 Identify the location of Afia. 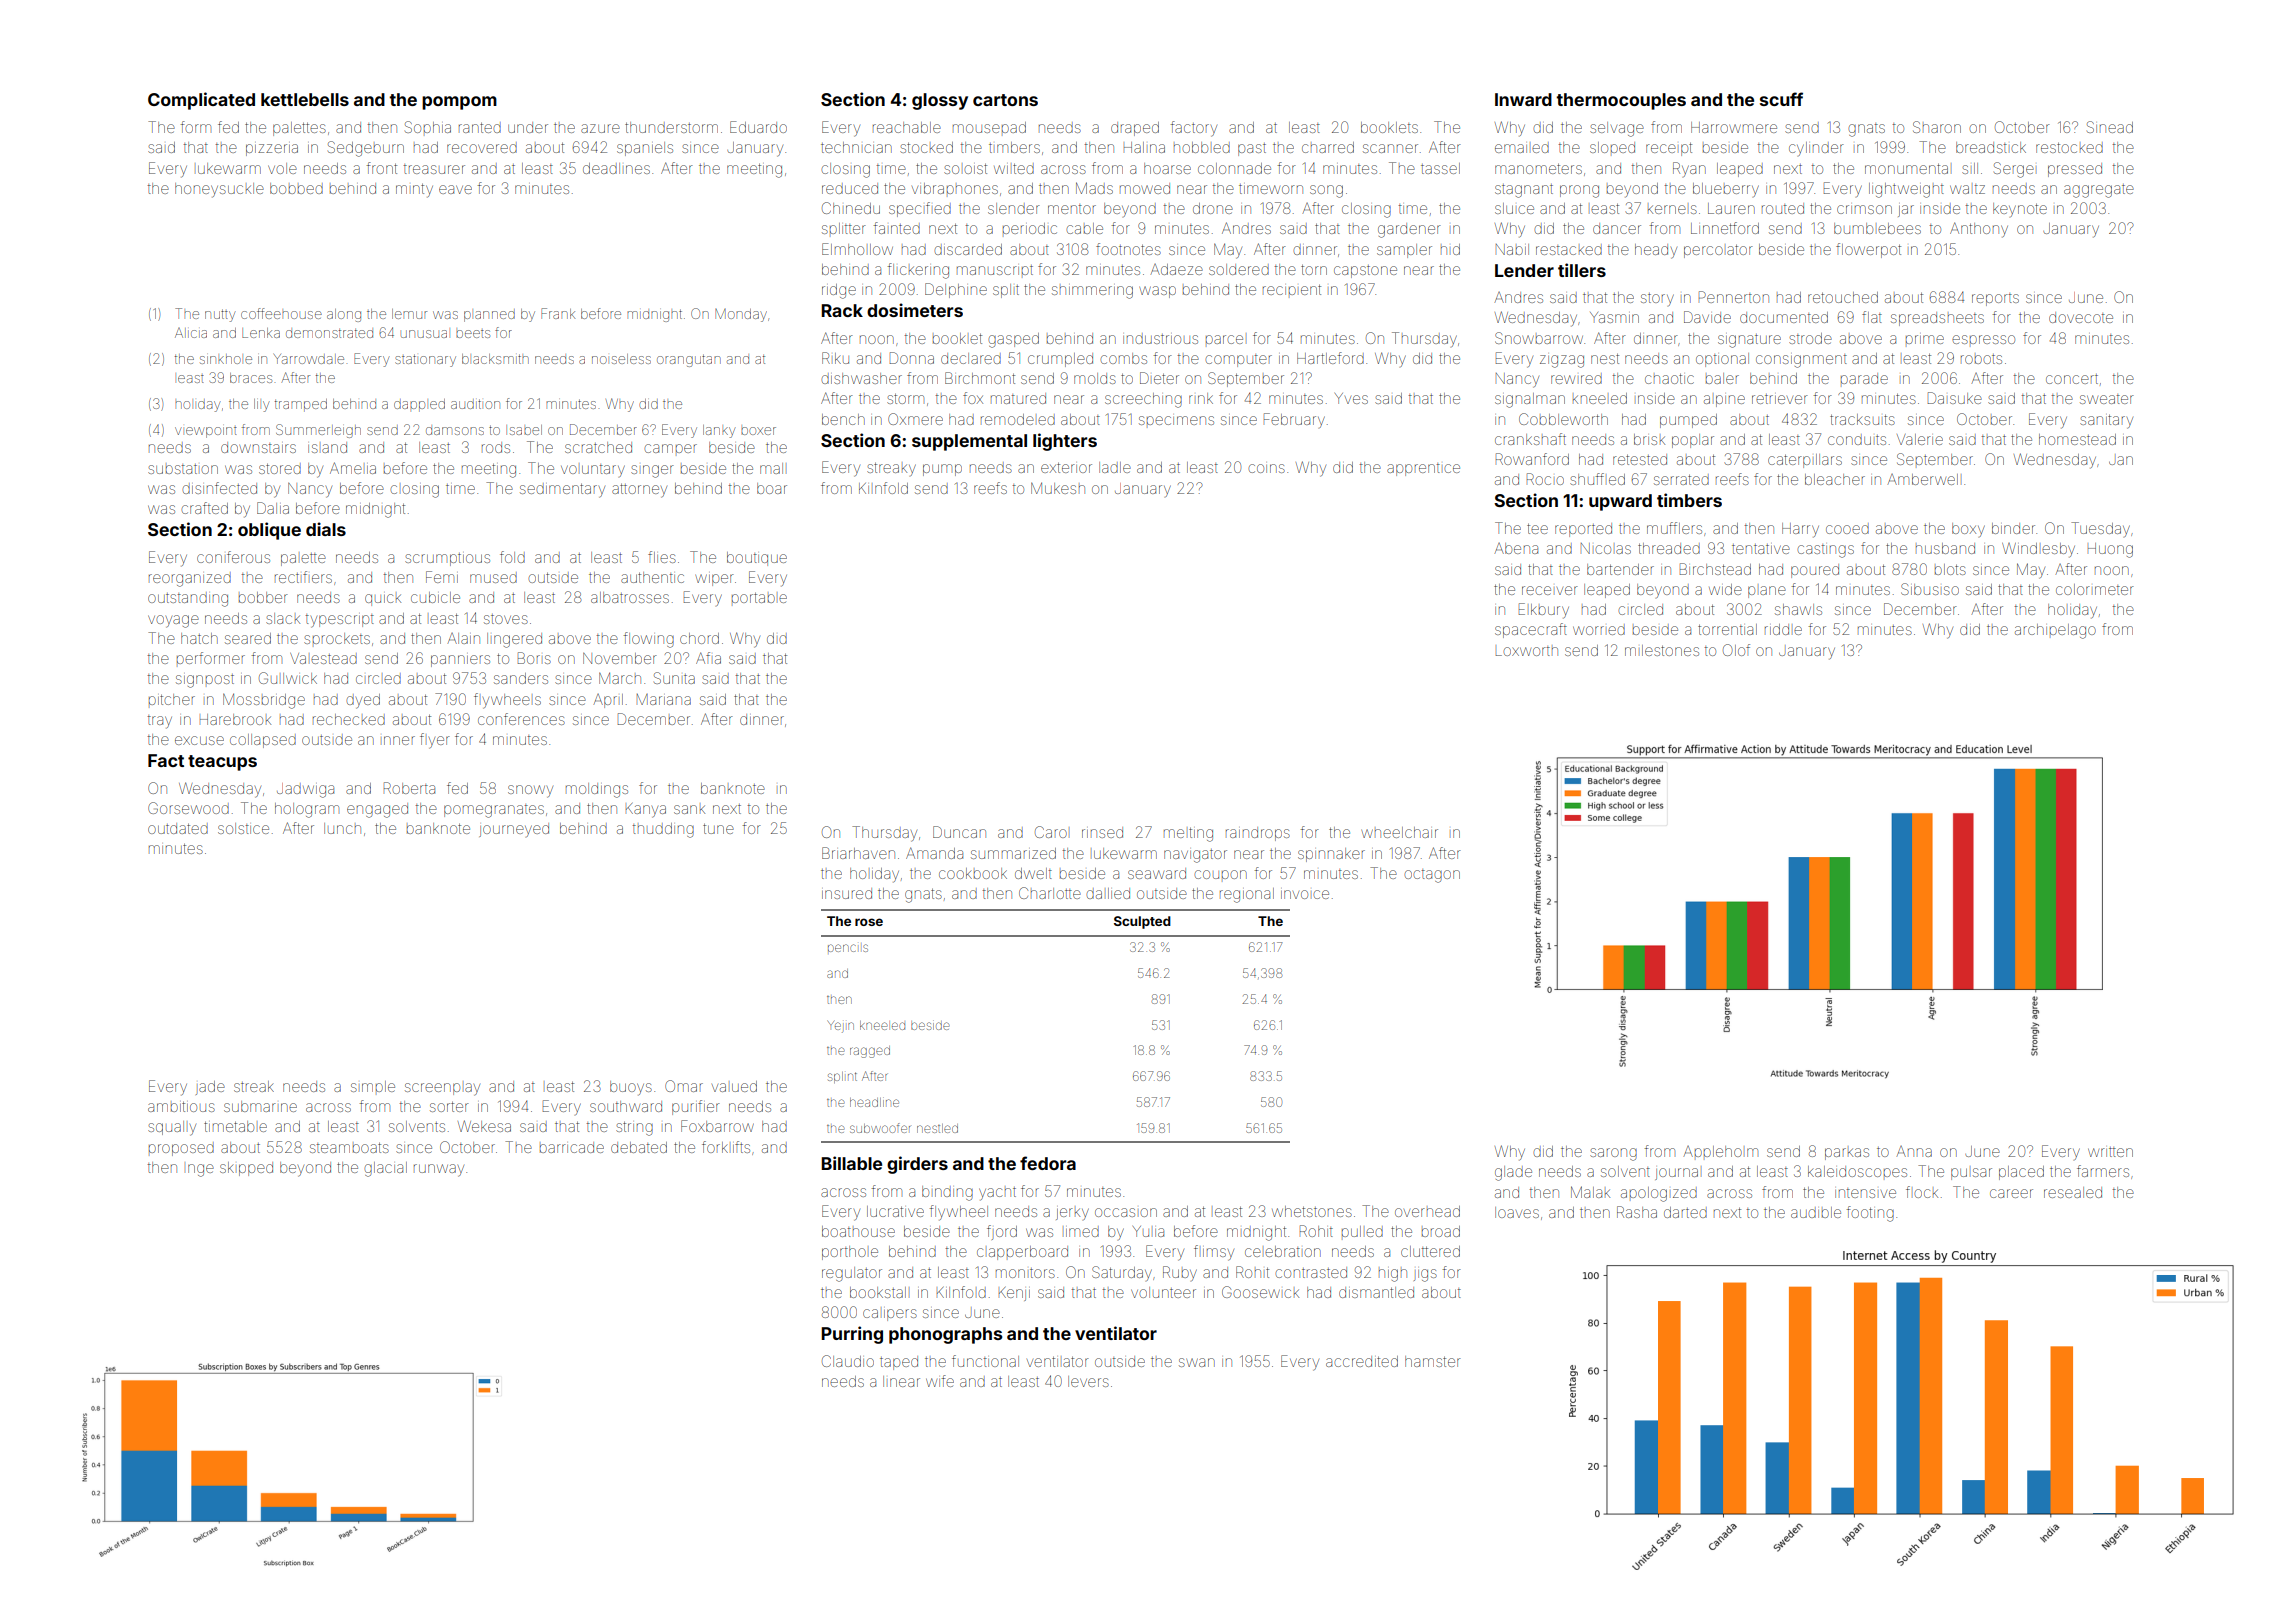
(708, 658).
